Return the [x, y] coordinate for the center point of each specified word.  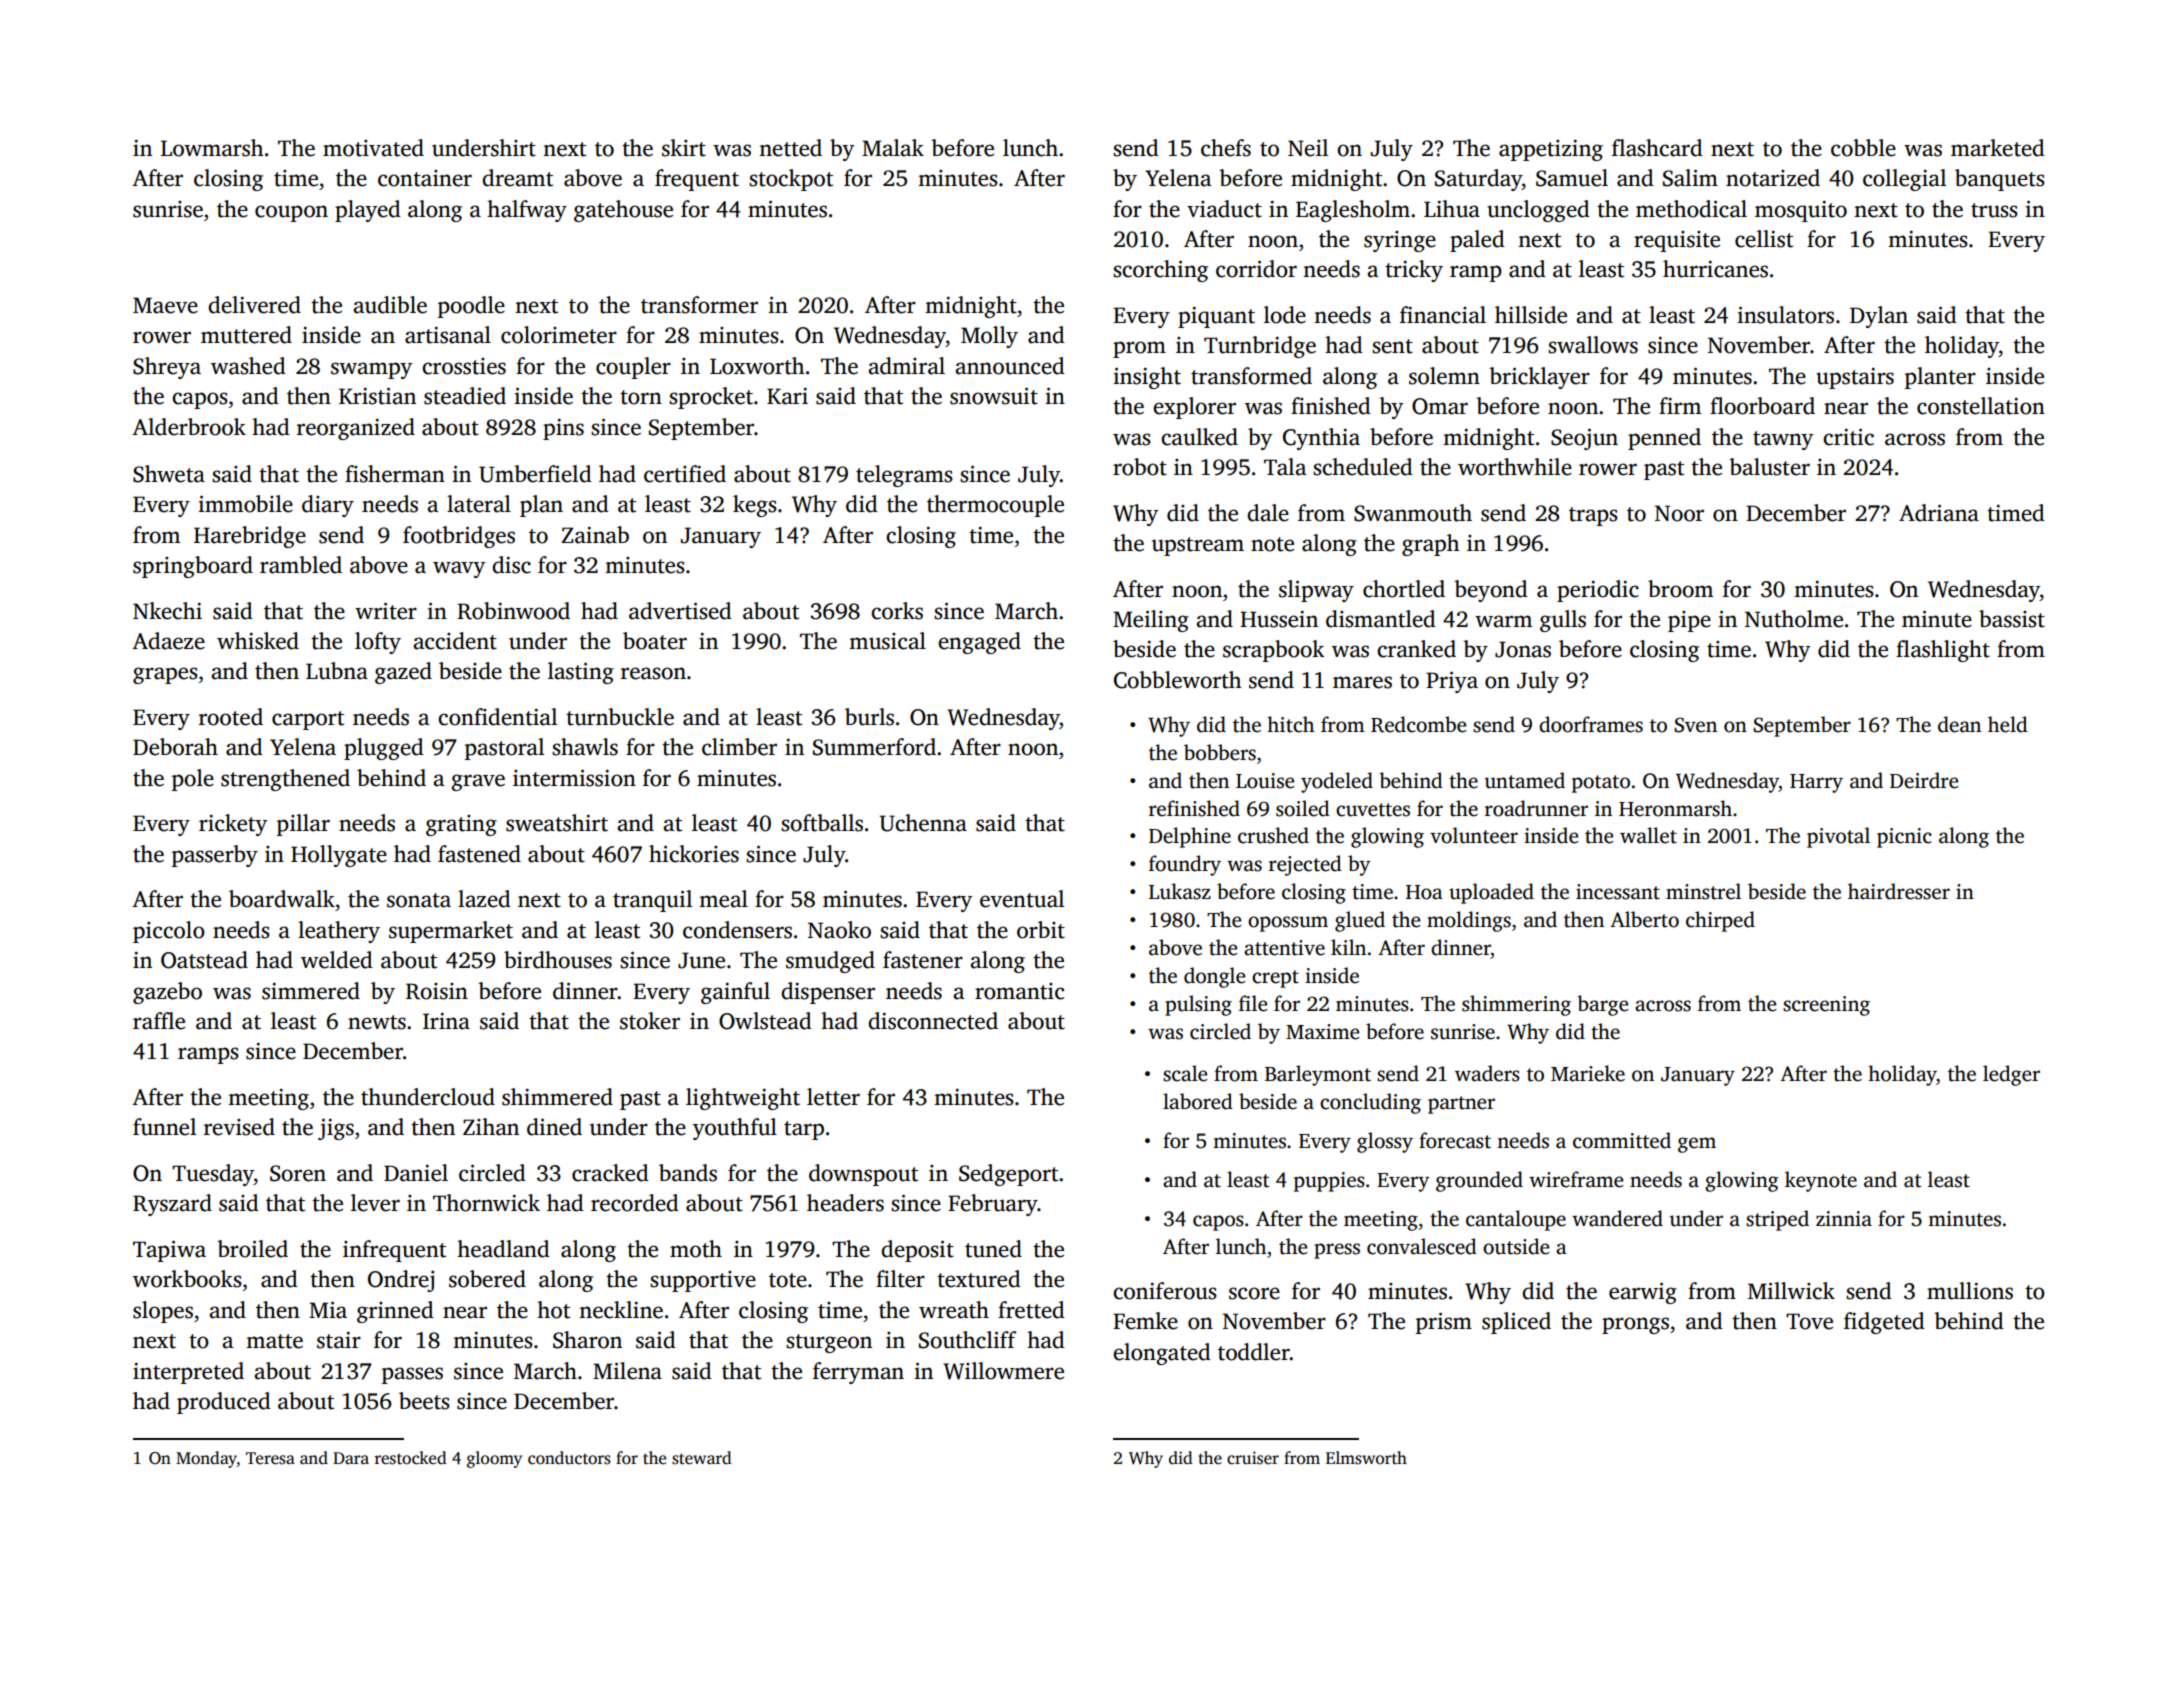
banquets [2000, 180]
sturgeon [829, 1343]
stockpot [791, 180]
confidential [497, 717]
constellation [1981, 406]
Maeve [165, 305]
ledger [2011, 1075]
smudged [830, 962]
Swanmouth [1413, 513]
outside [1516, 1246]
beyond [1491, 591]
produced [224, 1403]
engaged [979, 643]
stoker [650, 1021]
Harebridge [250, 537]
